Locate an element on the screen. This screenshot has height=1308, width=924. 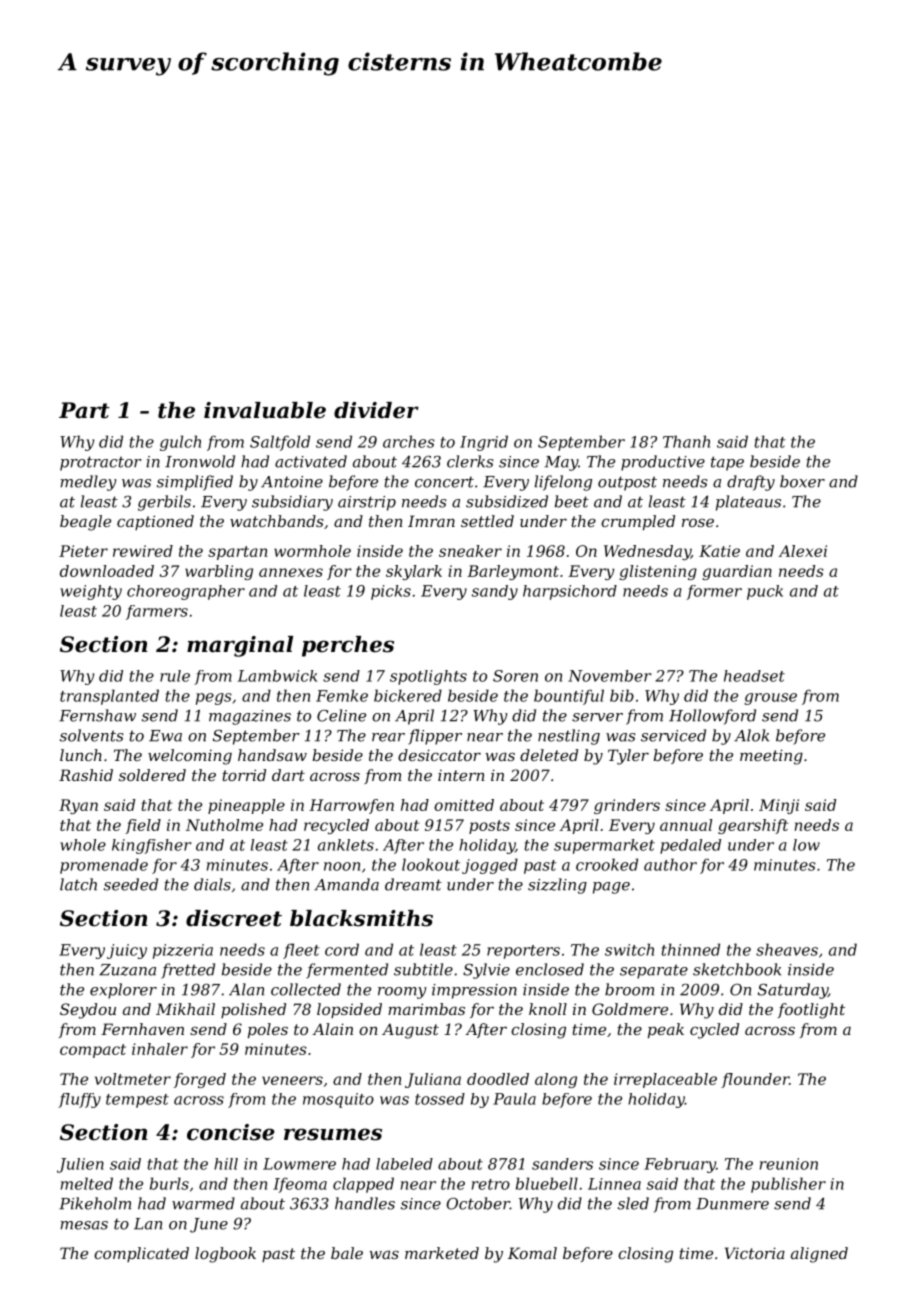
meeting is located at coordinates (771, 757).
